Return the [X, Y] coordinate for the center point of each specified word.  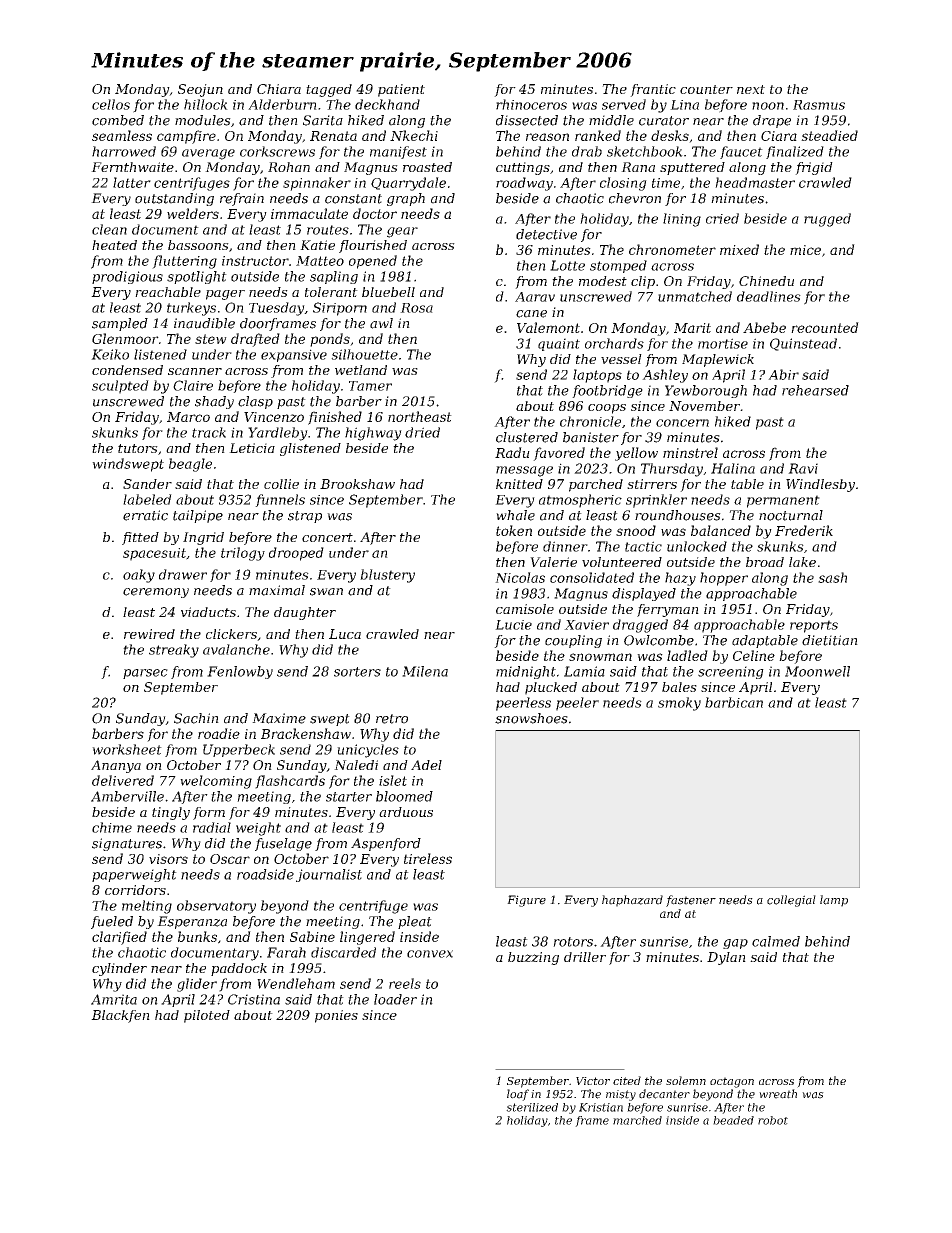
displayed [644, 594]
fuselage [283, 844]
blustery [387, 576]
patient [401, 90]
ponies [336, 1016]
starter [349, 797]
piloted [207, 1016]
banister [591, 437]
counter [706, 89]
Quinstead [803, 344]
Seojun [200, 90]
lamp [834, 901]
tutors [138, 448]
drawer [183, 574]
